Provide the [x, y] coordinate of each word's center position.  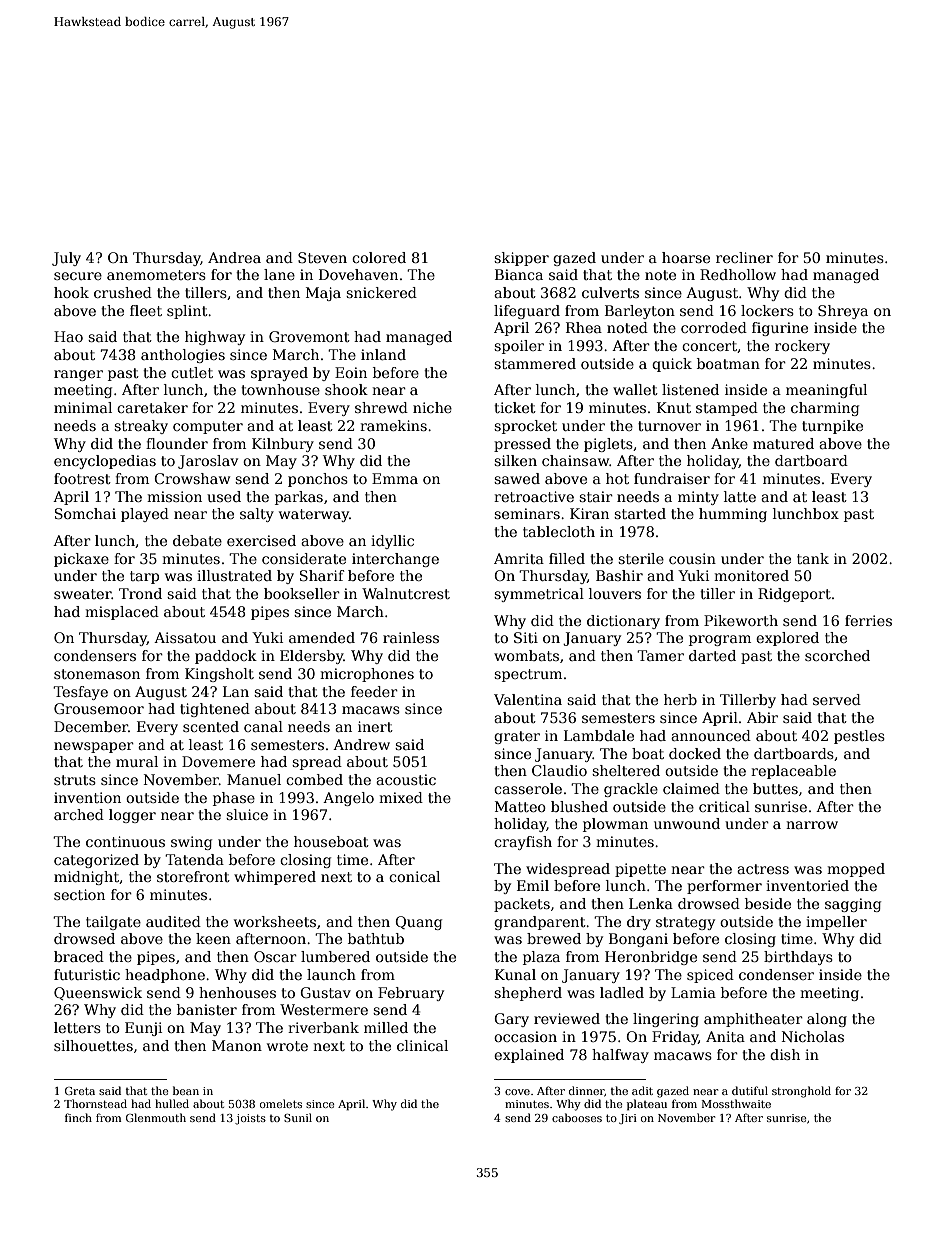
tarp [144, 577]
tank [813, 558]
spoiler [519, 347]
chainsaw [576, 460]
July [66, 259]
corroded [714, 327]
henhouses [237, 992]
